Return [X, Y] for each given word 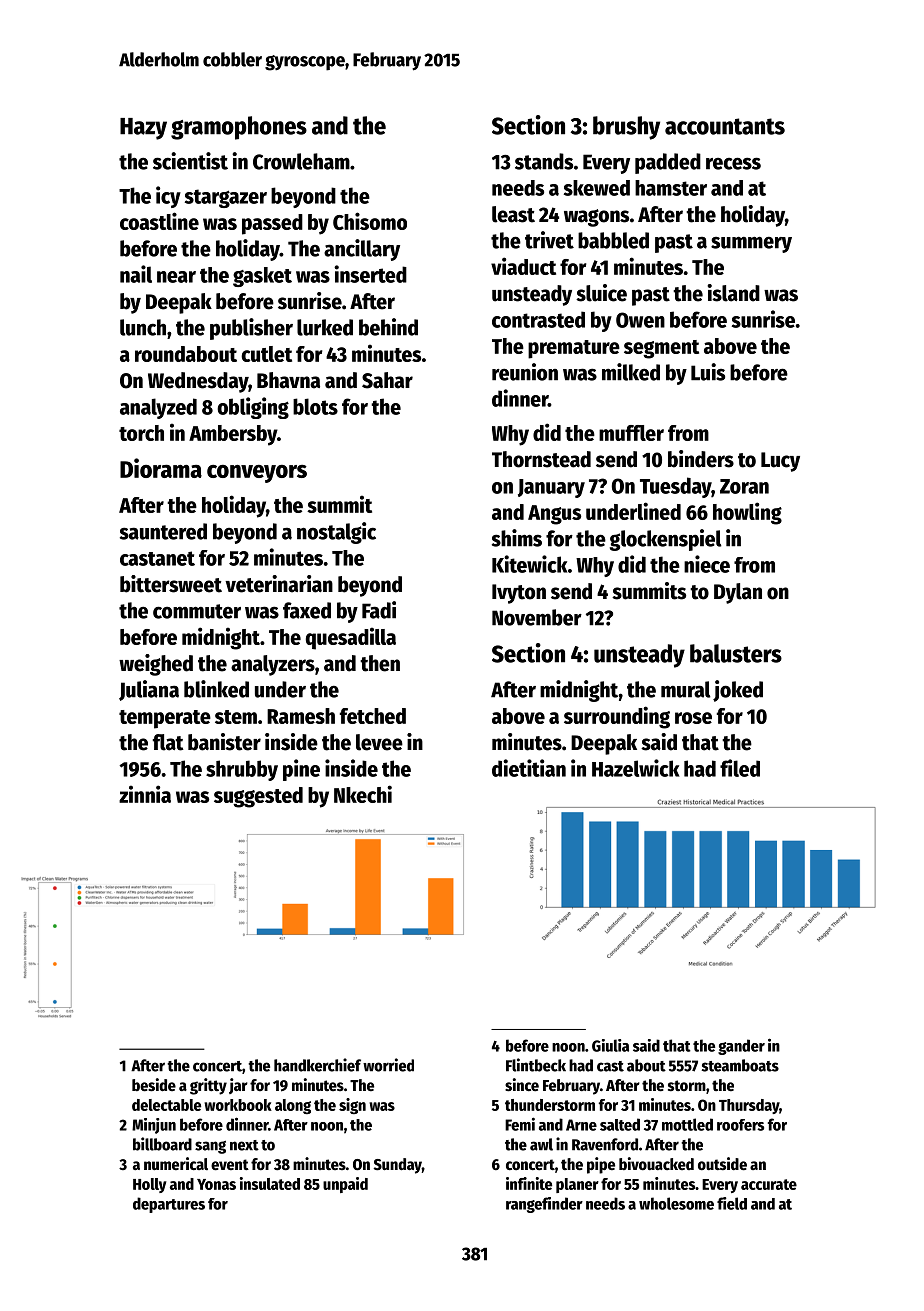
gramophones [239, 128]
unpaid [345, 1185]
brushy [626, 128]
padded [668, 163]
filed [740, 768]
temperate [165, 719]
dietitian [529, 768]
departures [169, 1205]
